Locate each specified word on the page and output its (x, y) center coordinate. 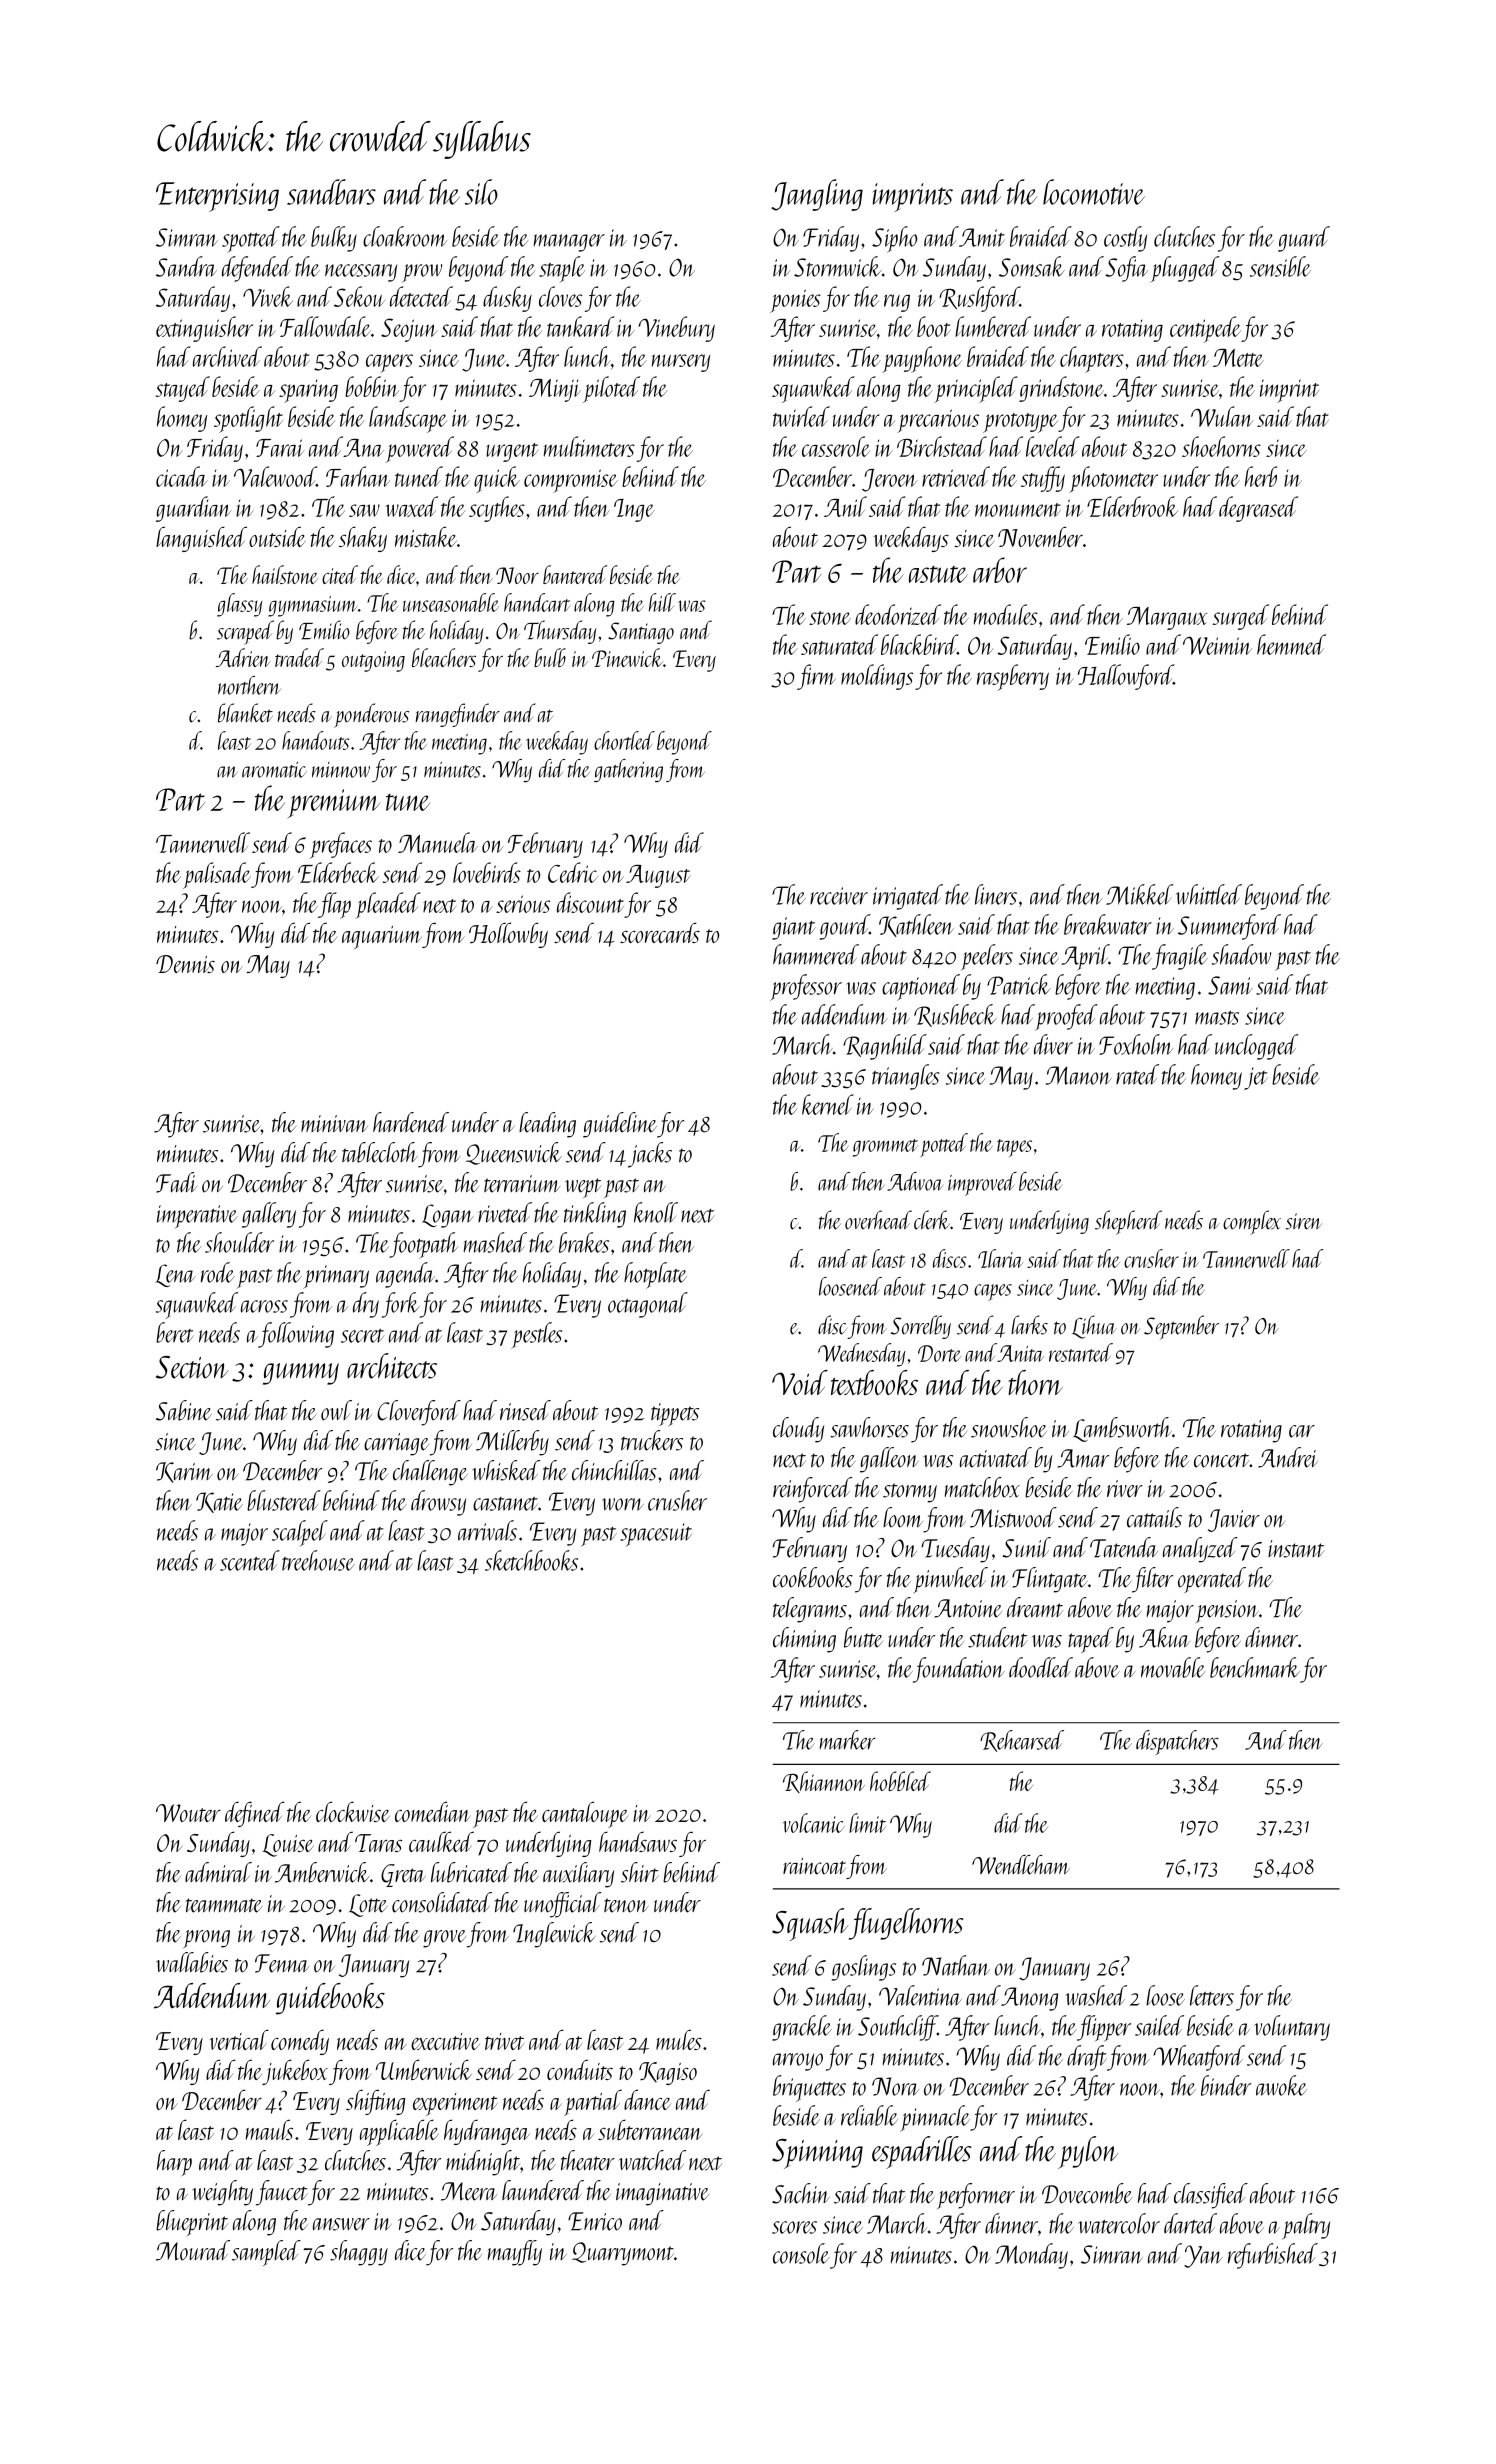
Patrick (1019, 984)
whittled (1209, 894)
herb (1261, 476)
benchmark (1255, 1667)
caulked (441, 1841)
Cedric (573, 872)
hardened (411, 1122)
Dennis (185, 964)
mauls (269, 2129)
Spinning (817, 2154)
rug (897, 303)
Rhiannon (824, 1782)
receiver (839, 896)
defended (257, 269)
